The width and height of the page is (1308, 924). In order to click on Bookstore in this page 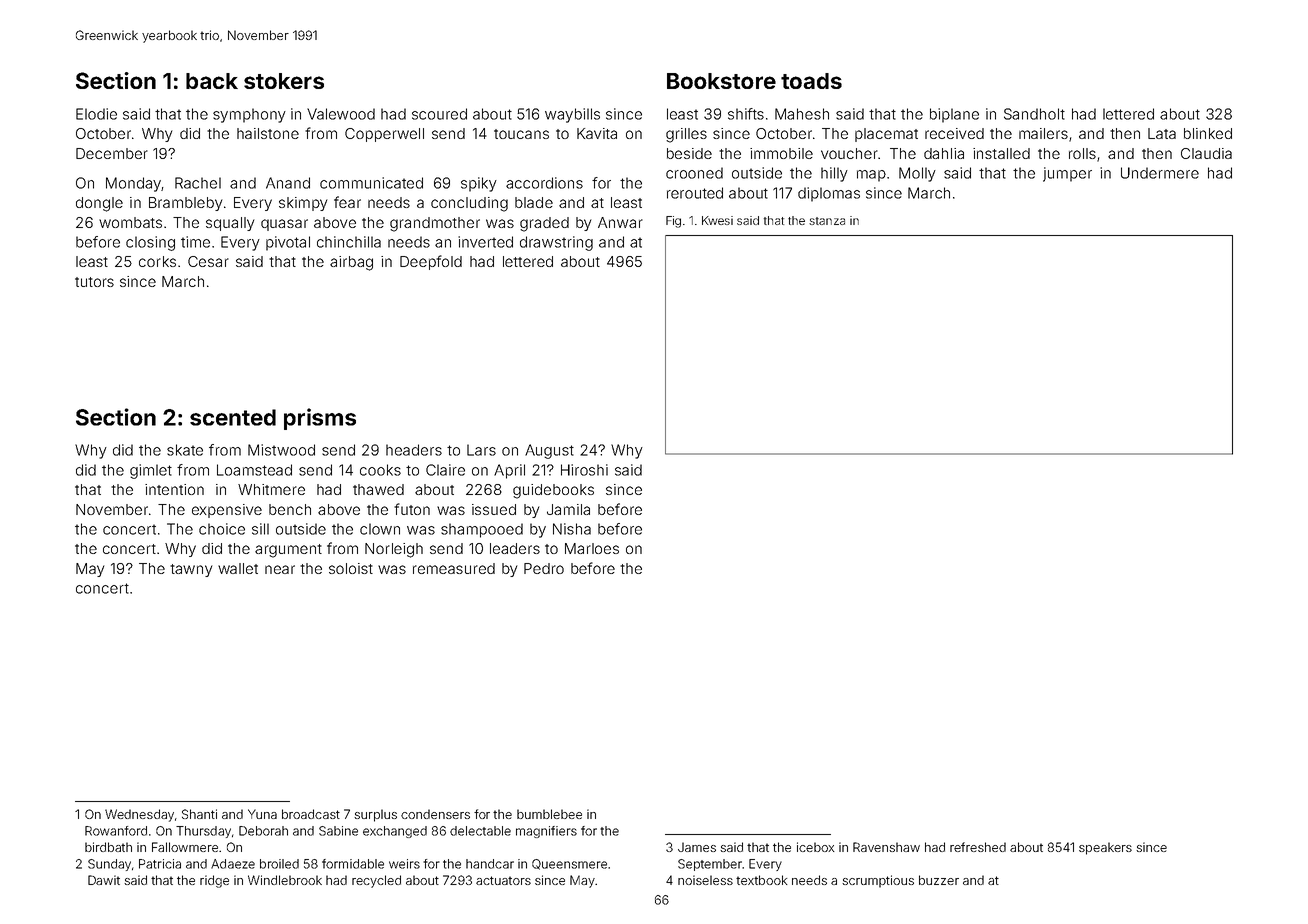, I will do `click(721, 81)`.
